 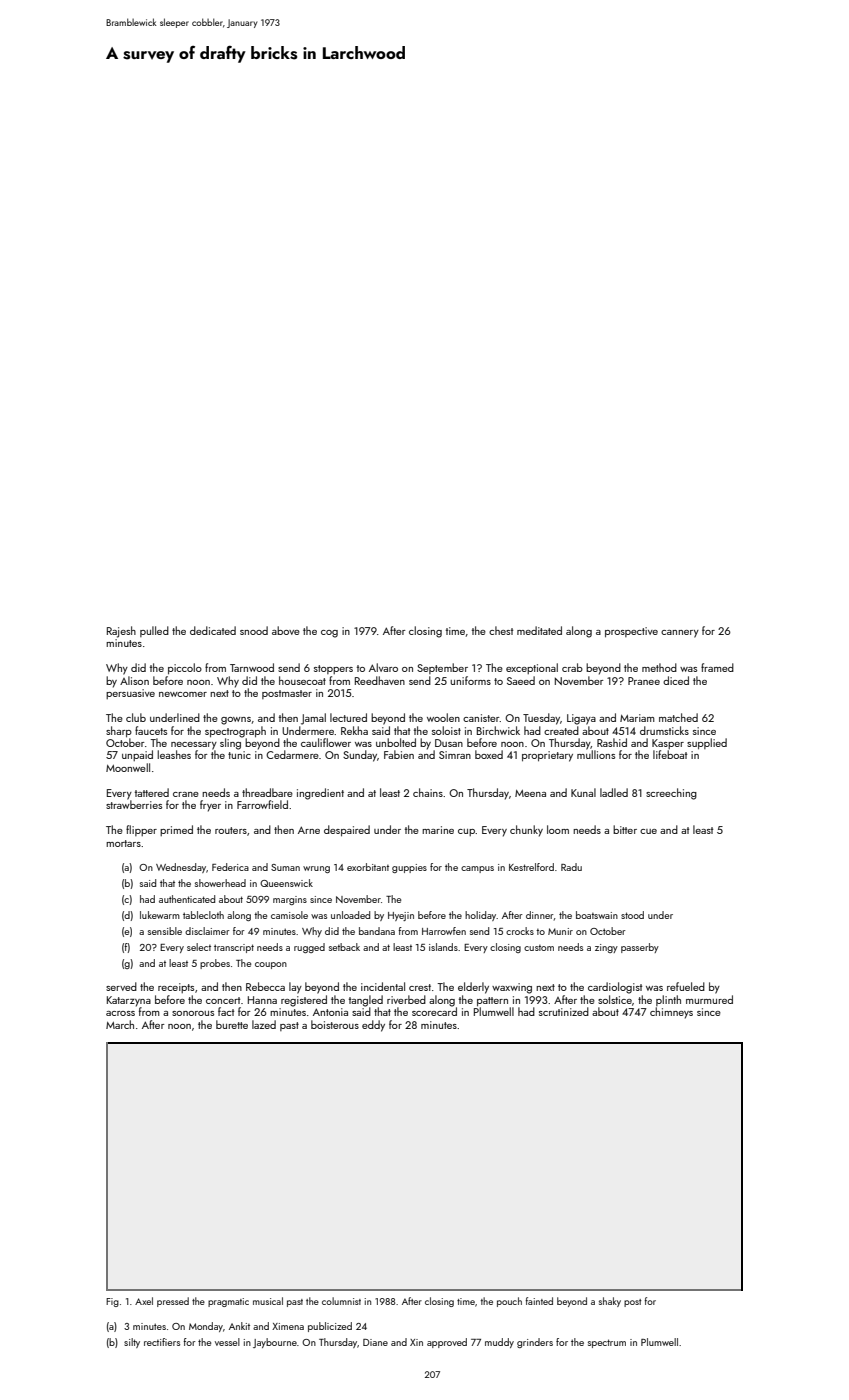 What do you see at coordinates (193, 1013) in the document?
I see `sonorous` at bounding box center [193, 1013].
